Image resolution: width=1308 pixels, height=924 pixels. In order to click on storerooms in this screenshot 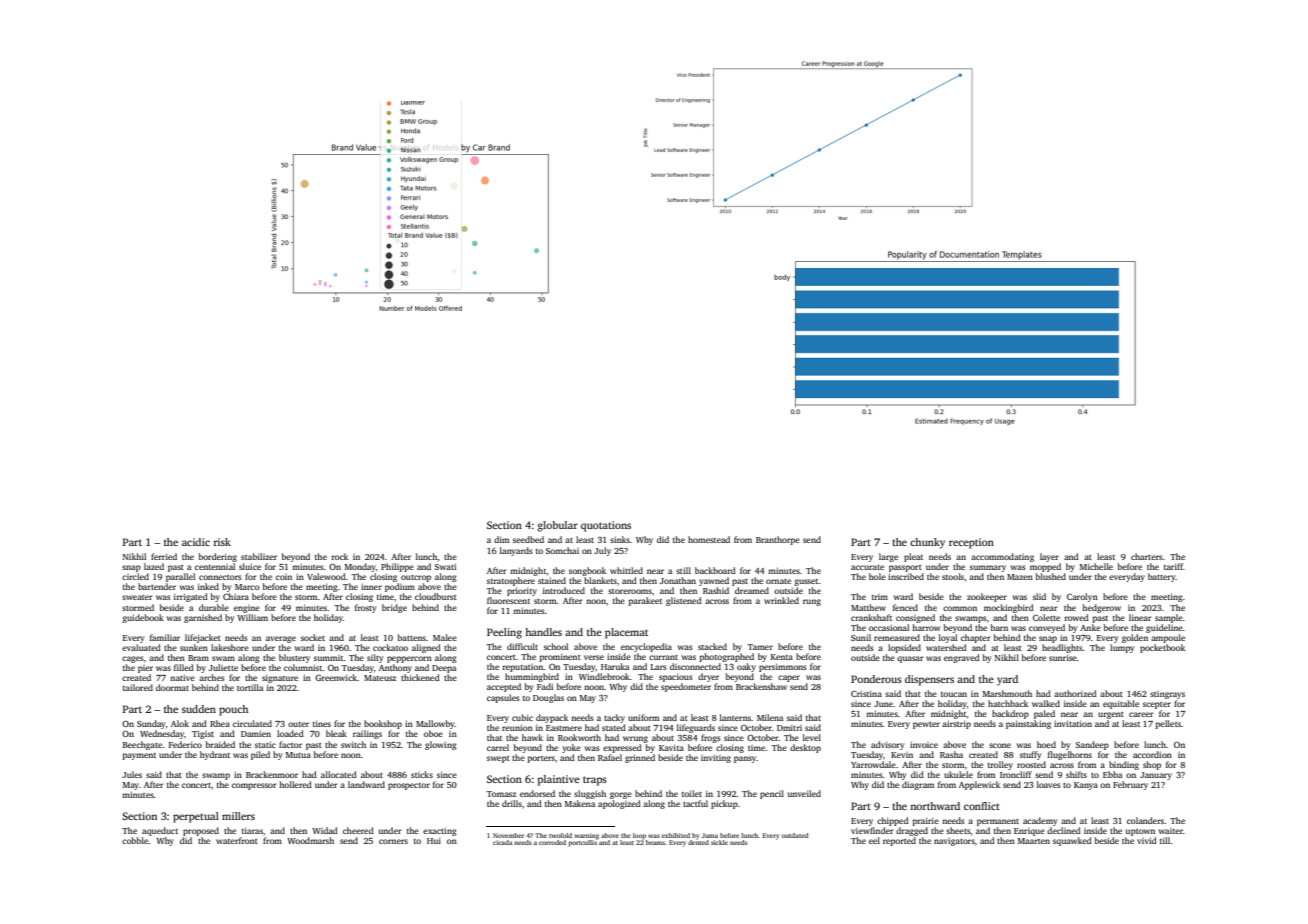, I will do `click(630, 591)`.
